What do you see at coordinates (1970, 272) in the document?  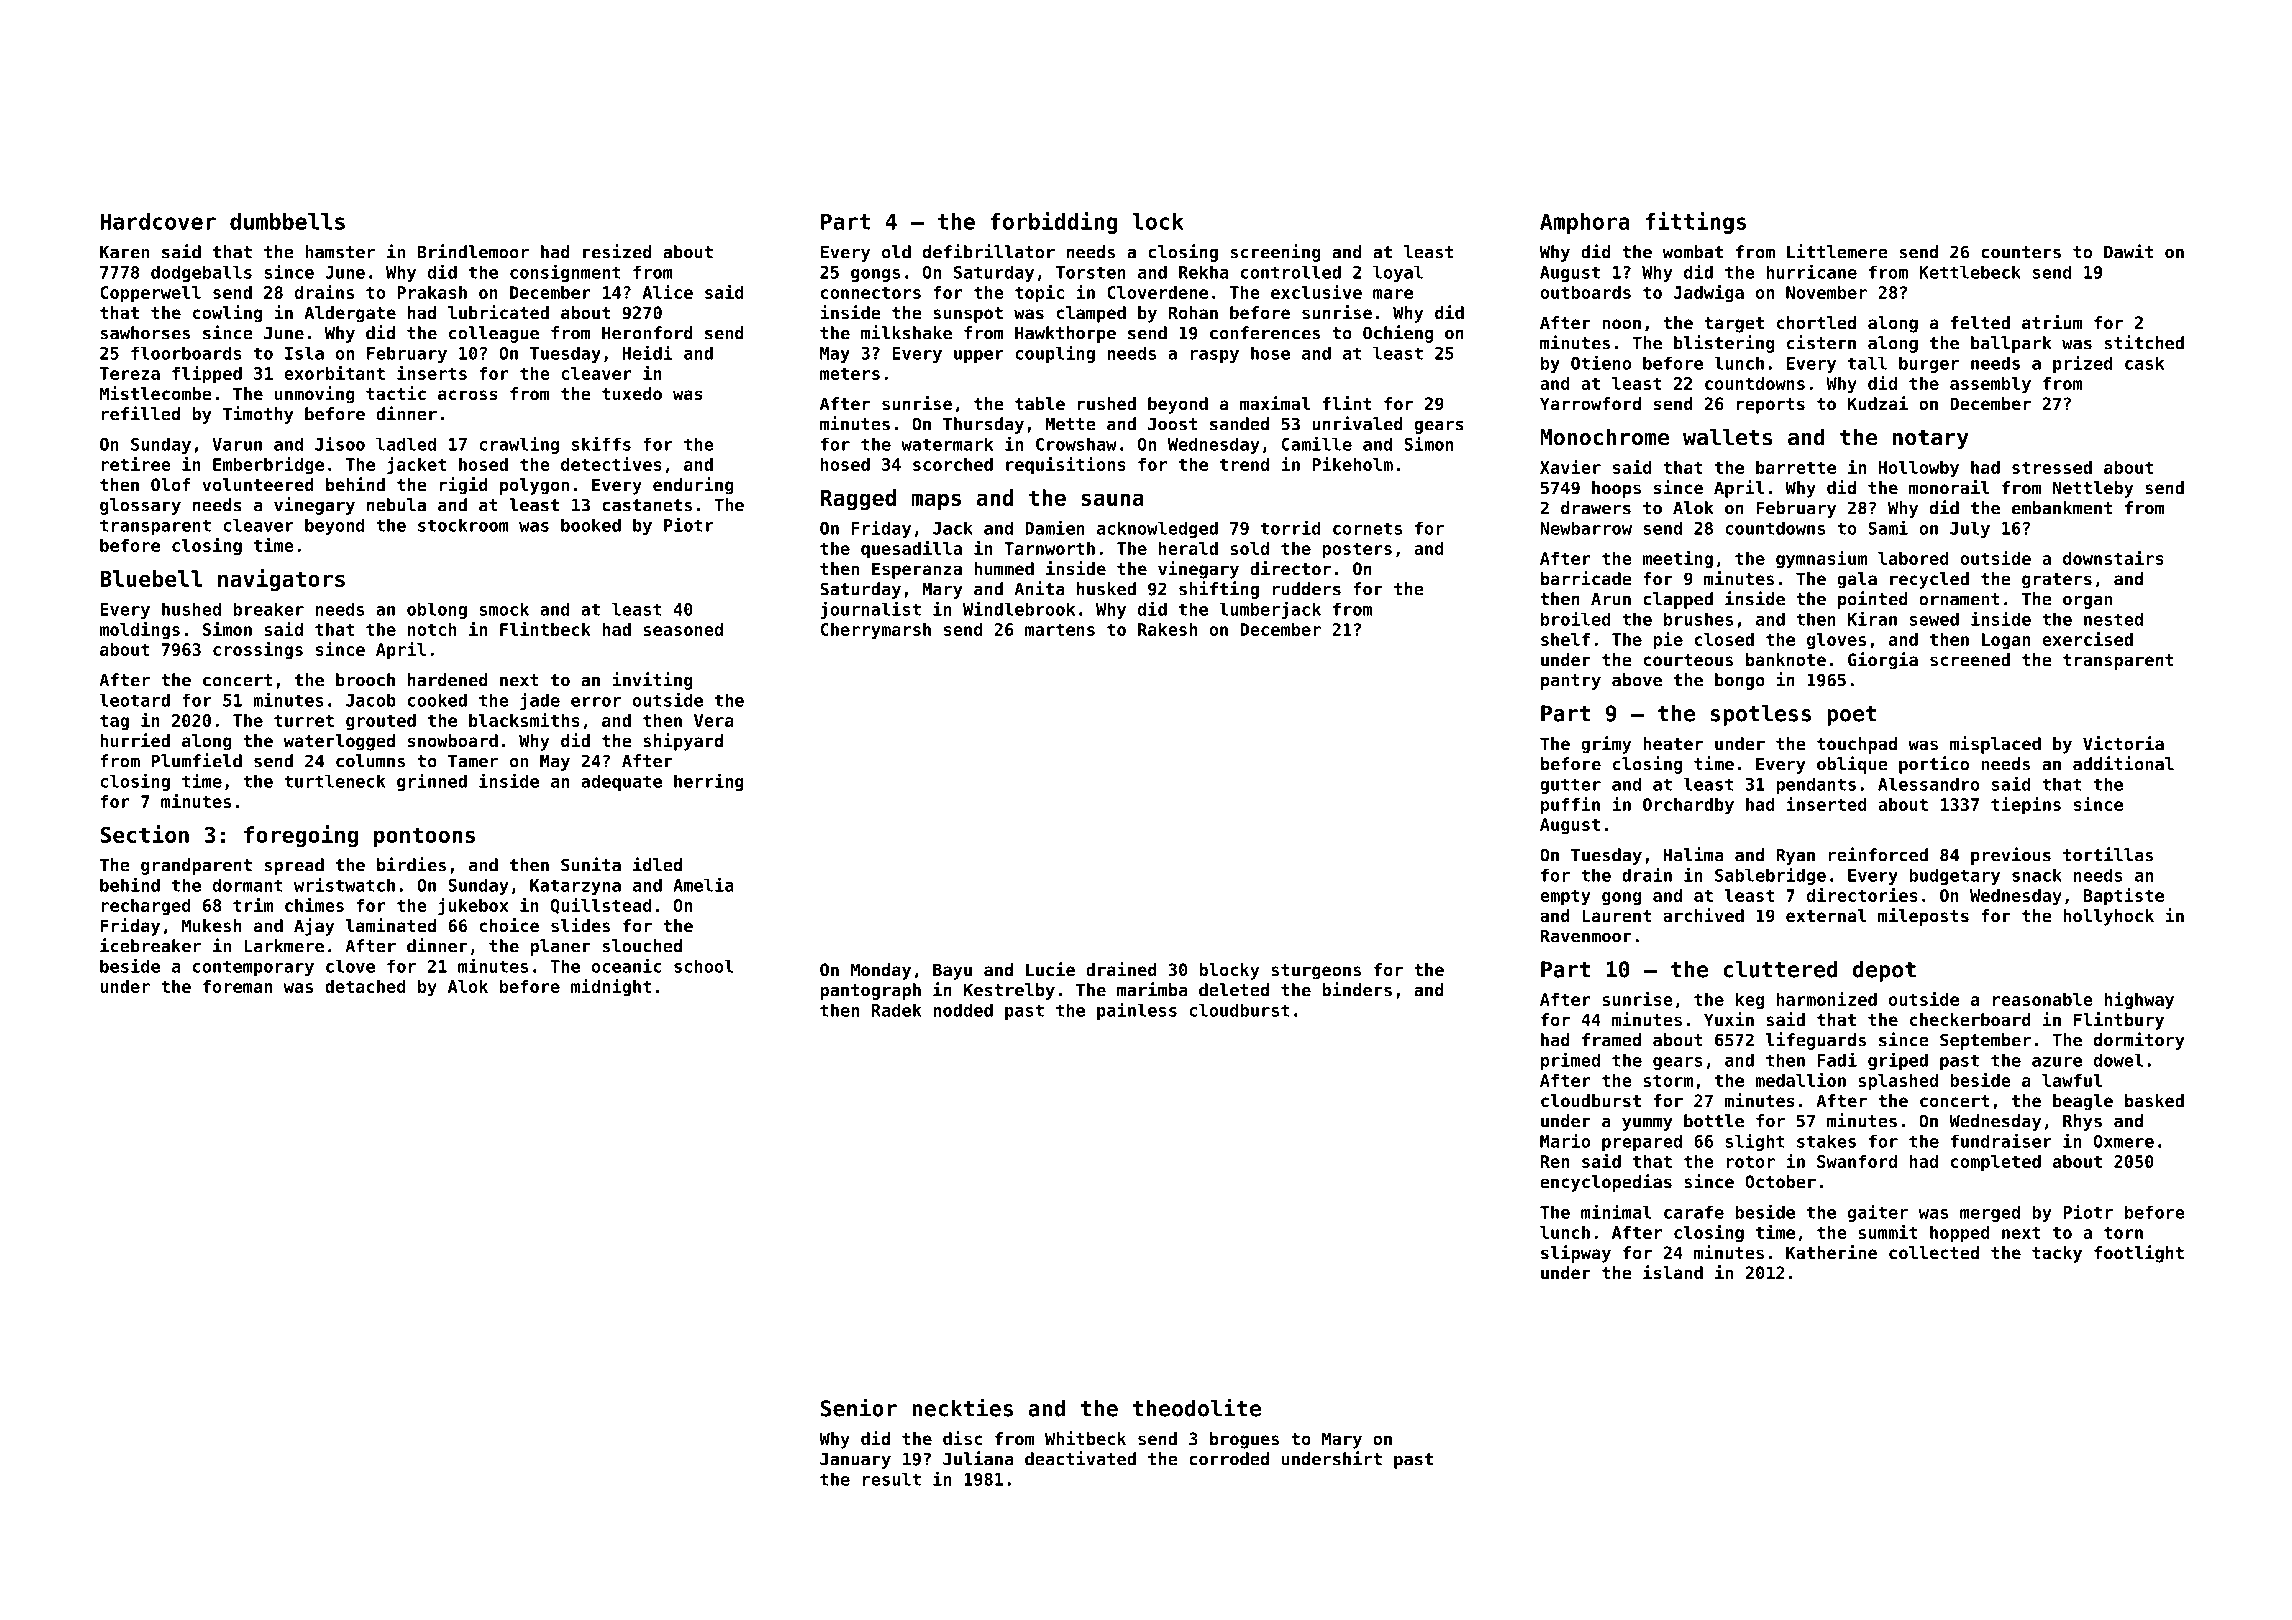 I see `Kettlebeck` at bounding box center [1970, 272].
